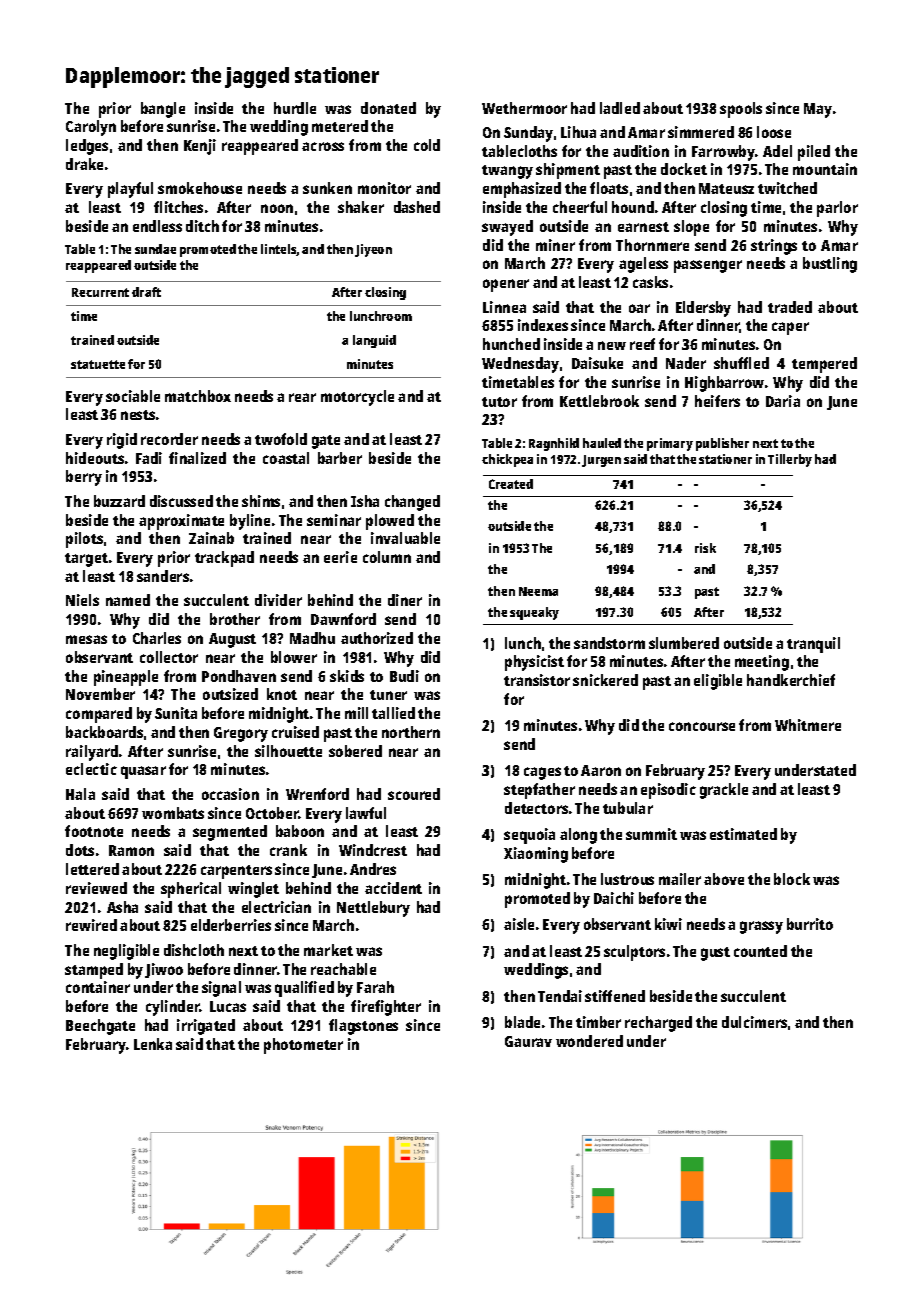 The height and width of the page is (1308, 924). I want to click on counted, so click(760, 951).
